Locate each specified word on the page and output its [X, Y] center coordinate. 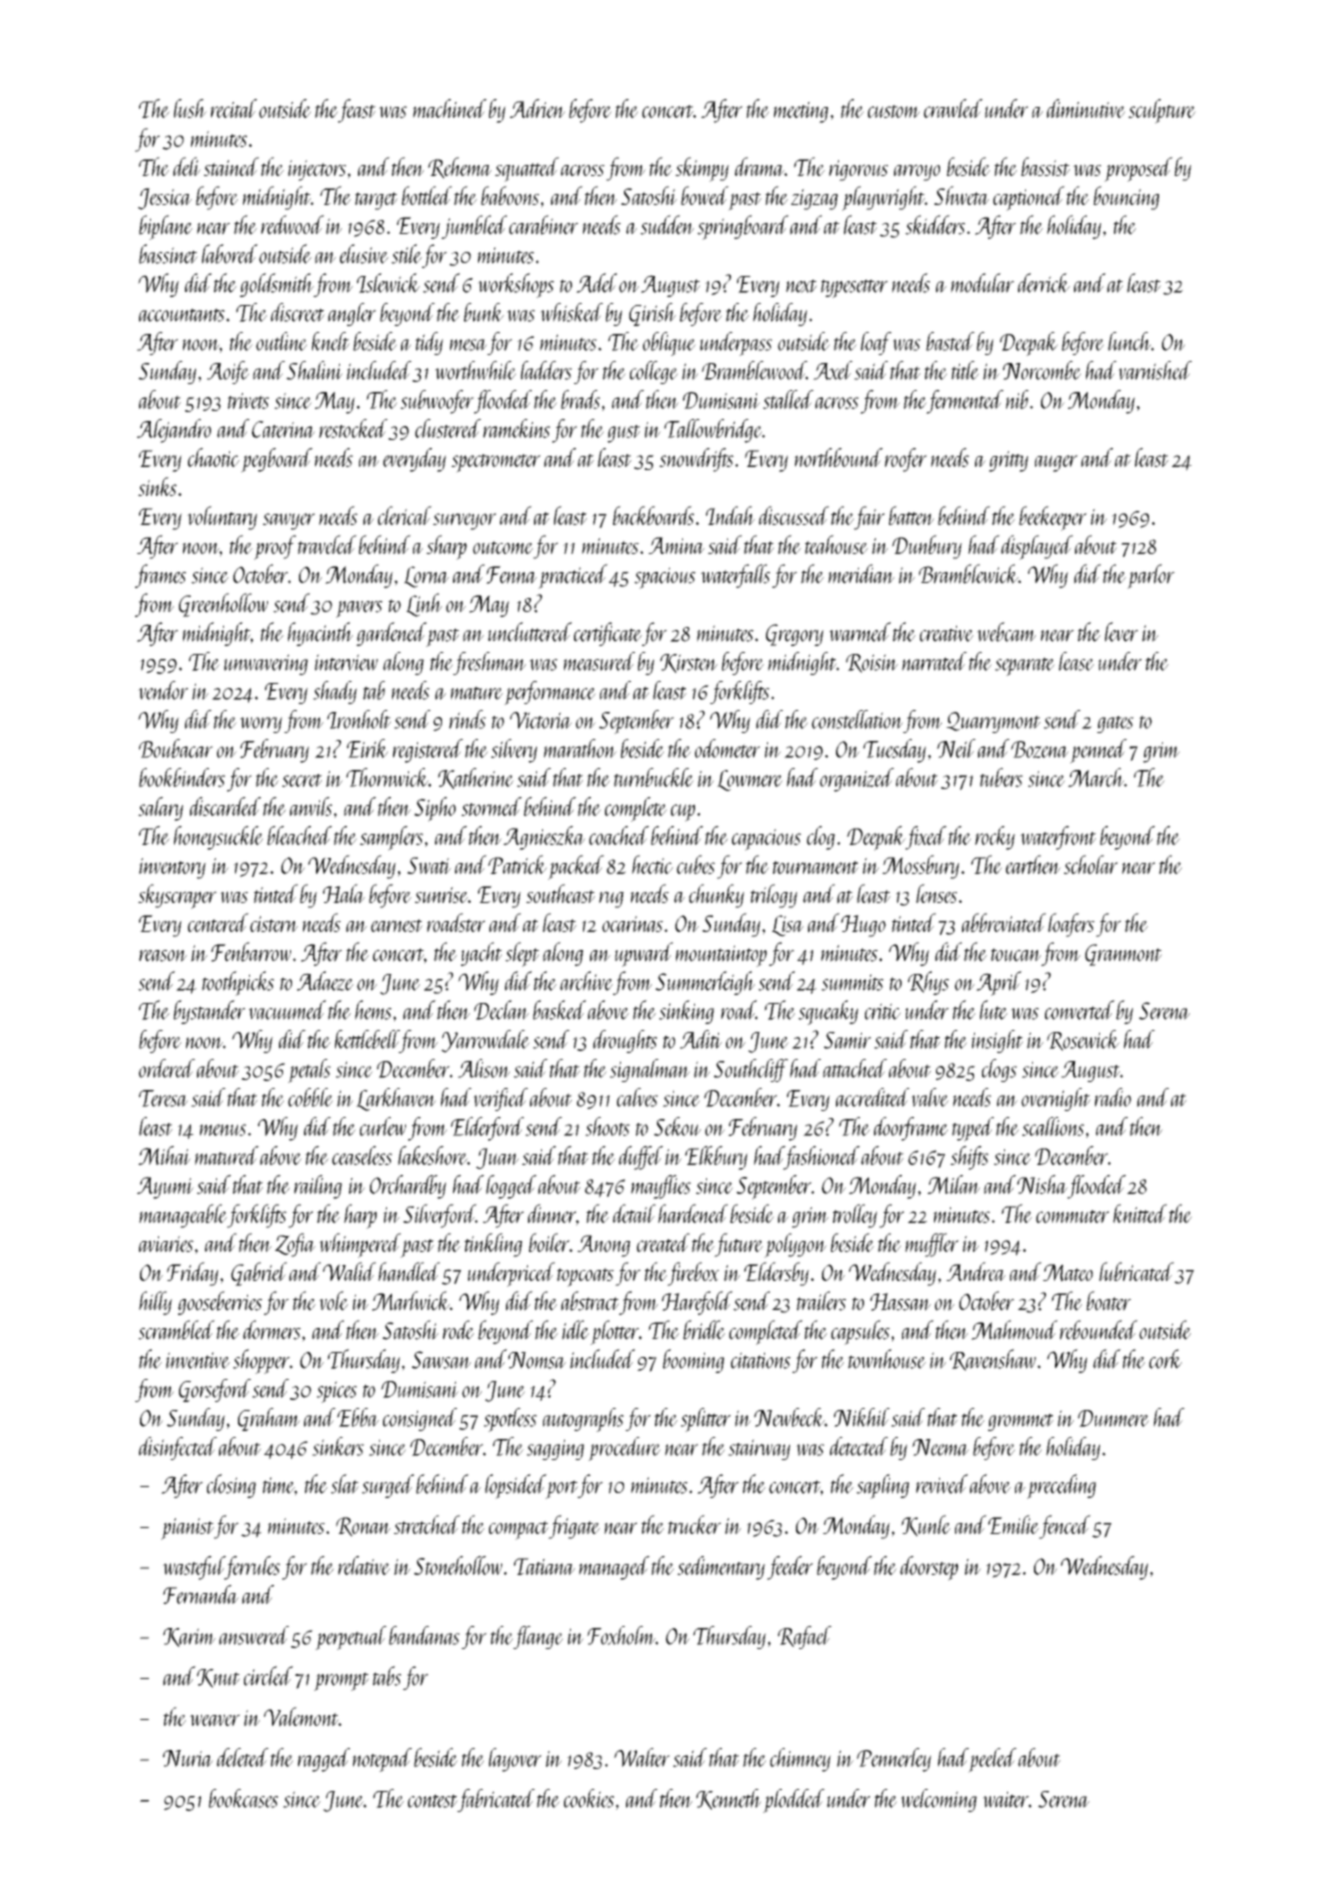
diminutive [1086, 108]
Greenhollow [223, 605]
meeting [800, 112]
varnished [1155, 370]
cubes [696, 864]
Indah [730, 515]
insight [997, 1041]
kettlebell [367, 1039]
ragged [324, 1760]
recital [233, 108]
